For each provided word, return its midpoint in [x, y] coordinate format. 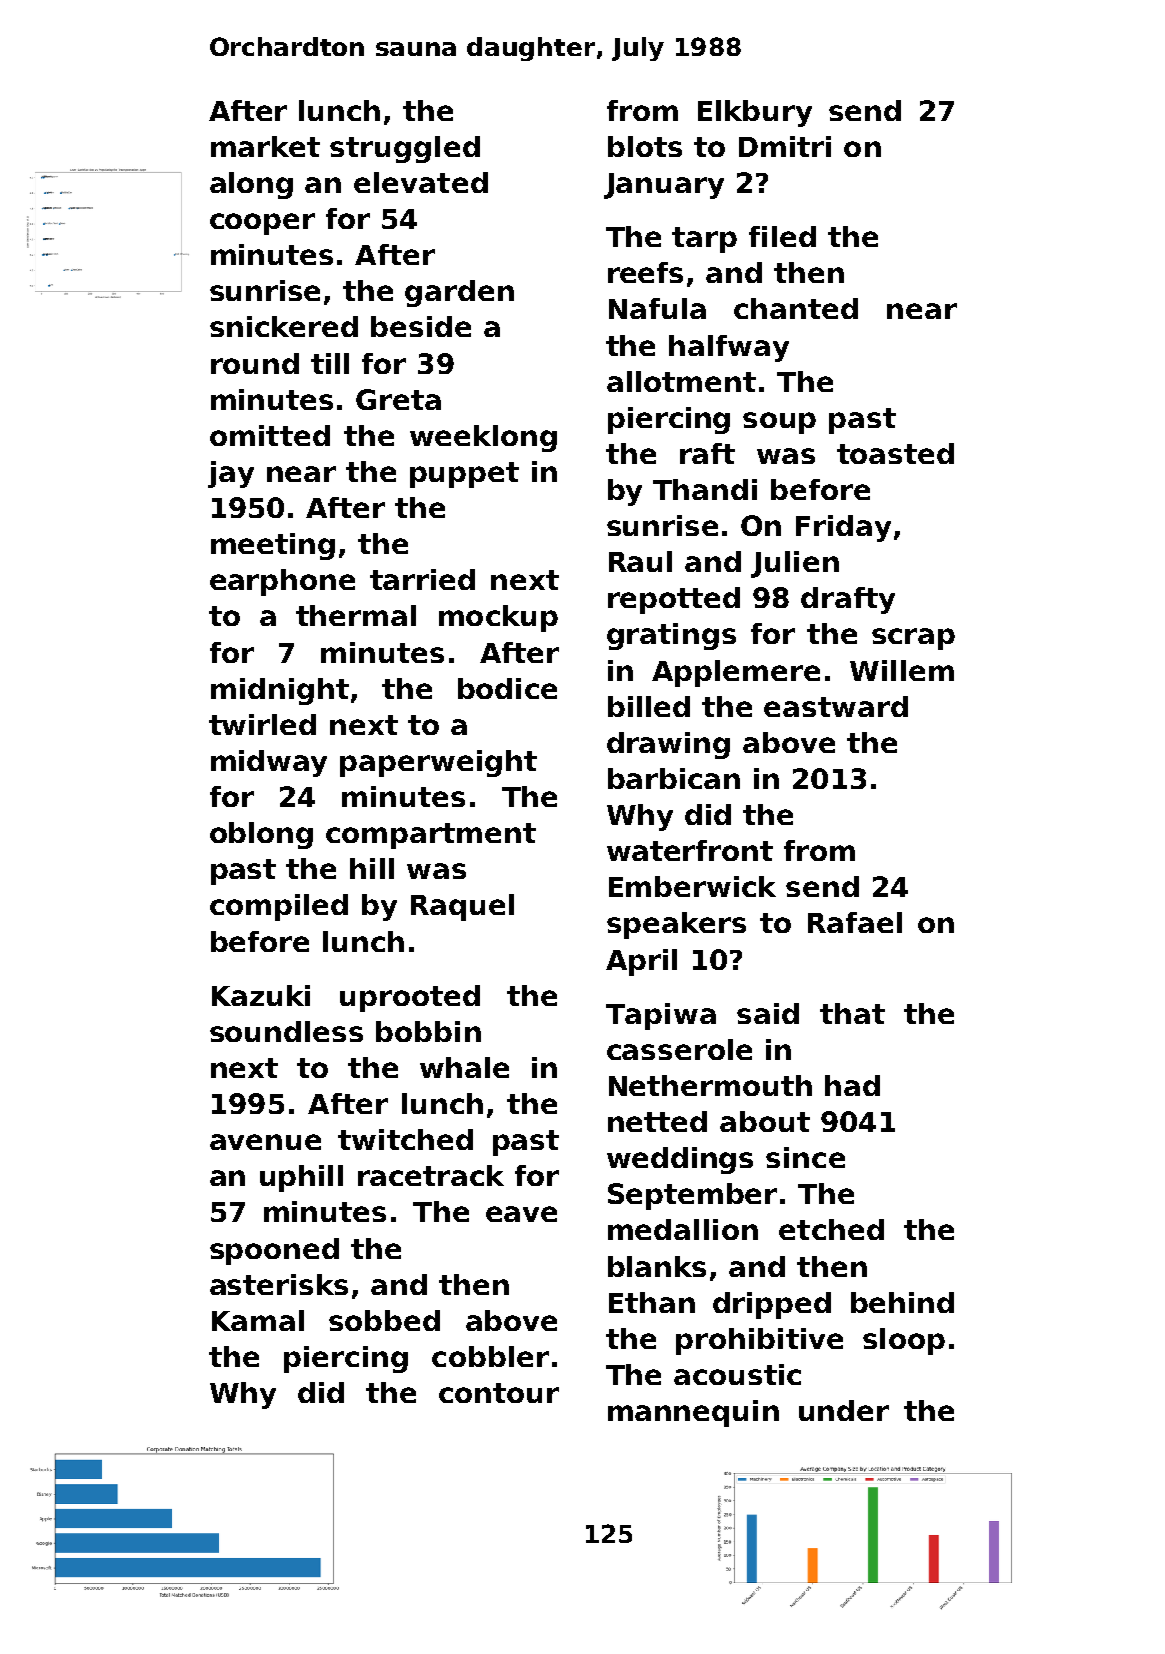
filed [782, 236]
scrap [913, 639]
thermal [356, 615]
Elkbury [755, 113]
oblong [261, 835]
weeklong [483, 438]
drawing [668, 745]
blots [645, 146]
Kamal [258, 1320]
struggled [405, 149]
